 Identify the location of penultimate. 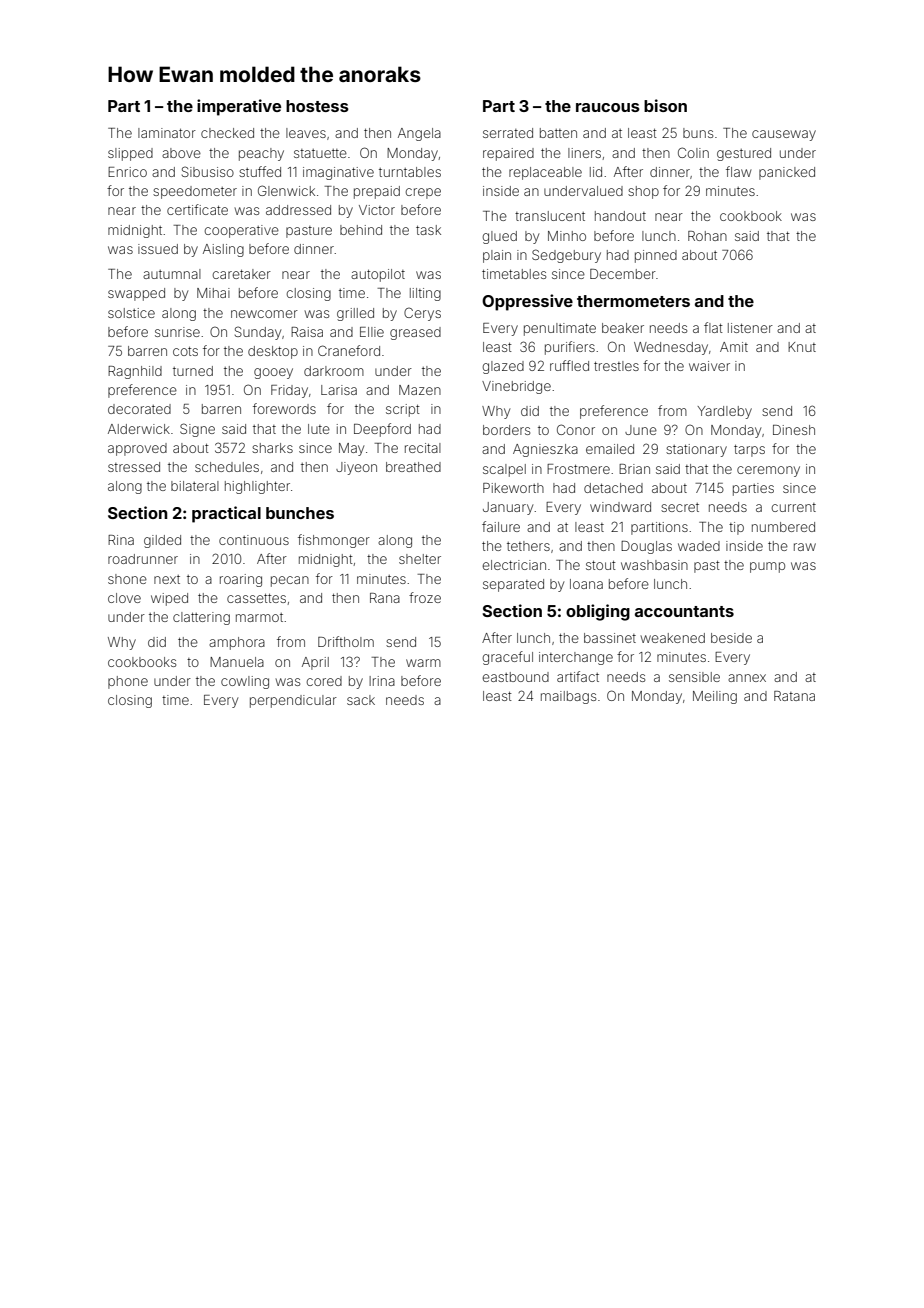
(560, 329).
